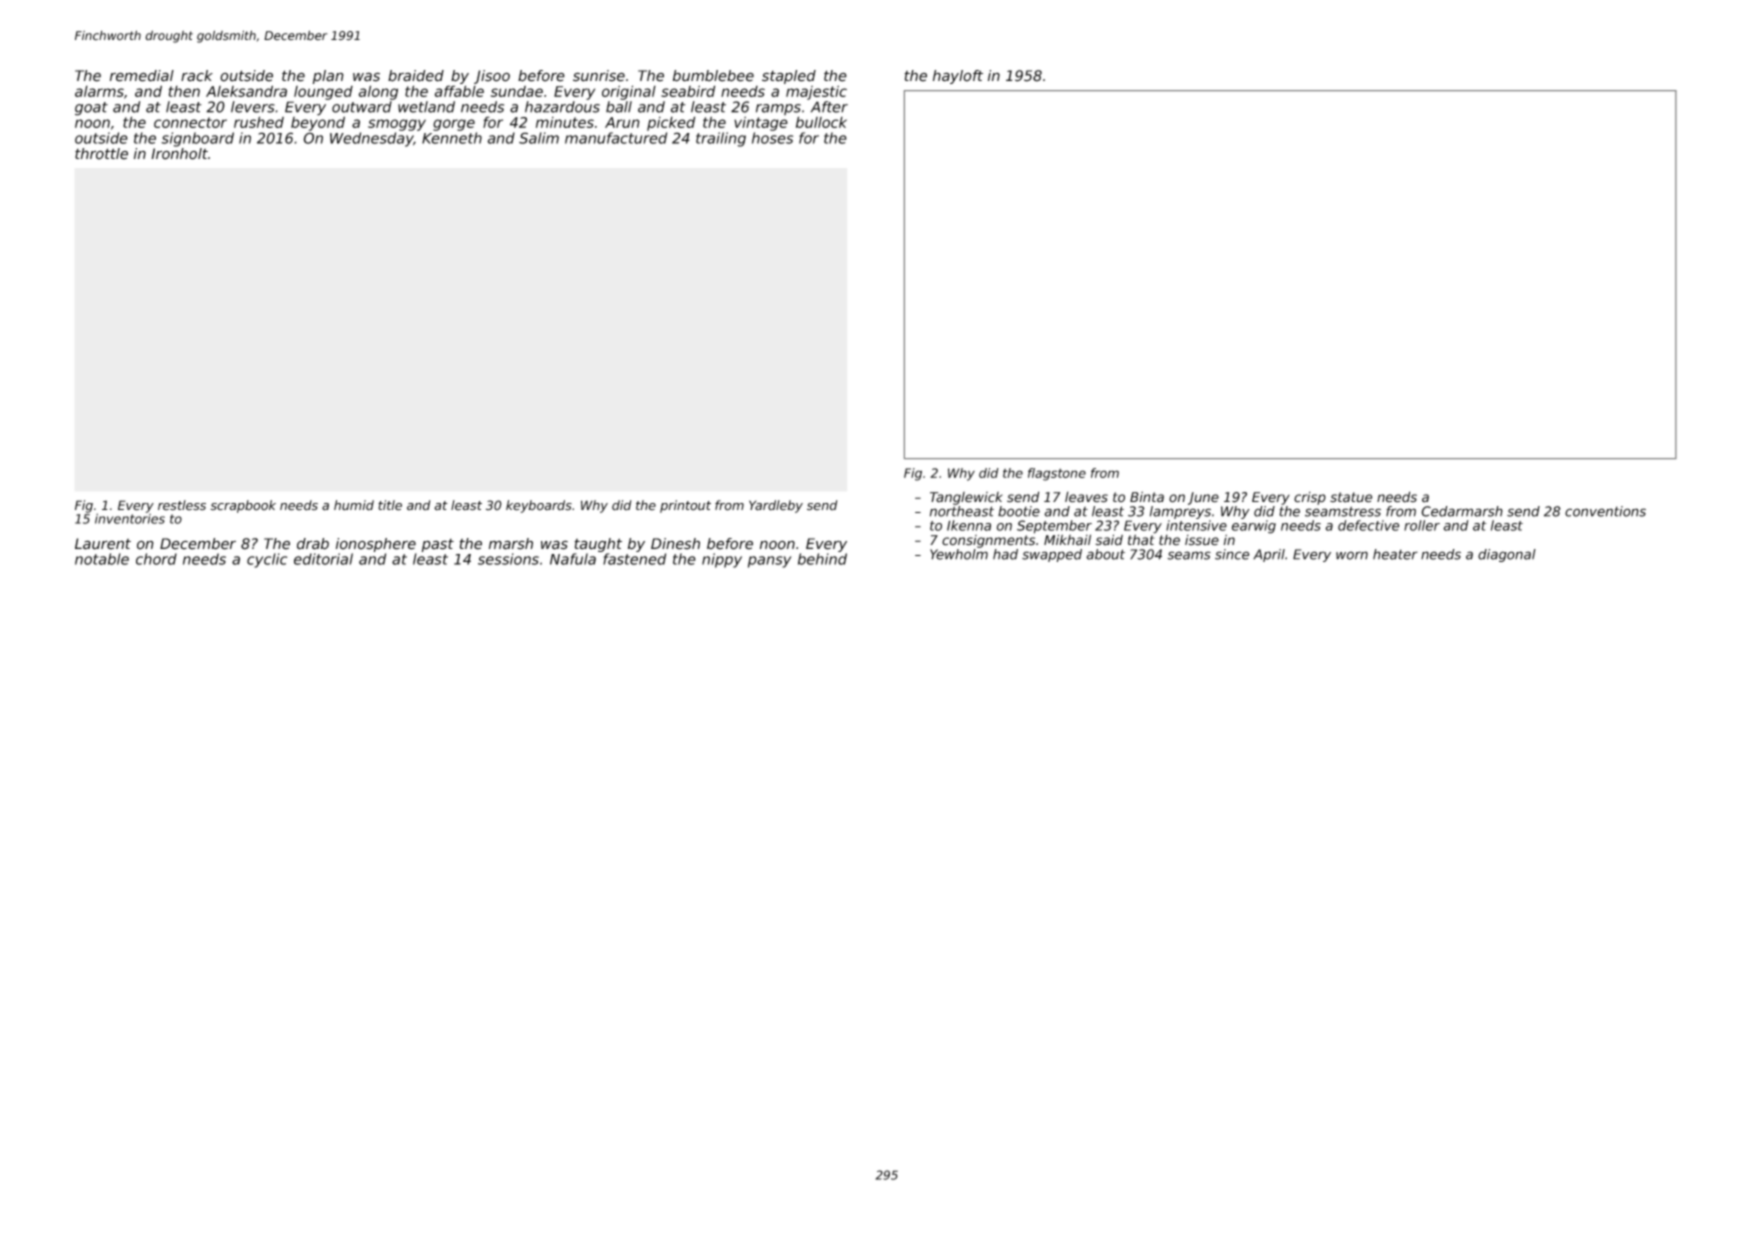  Describe the element at coordinates (958, 77) in the image. I see `hayloft` at that location.
